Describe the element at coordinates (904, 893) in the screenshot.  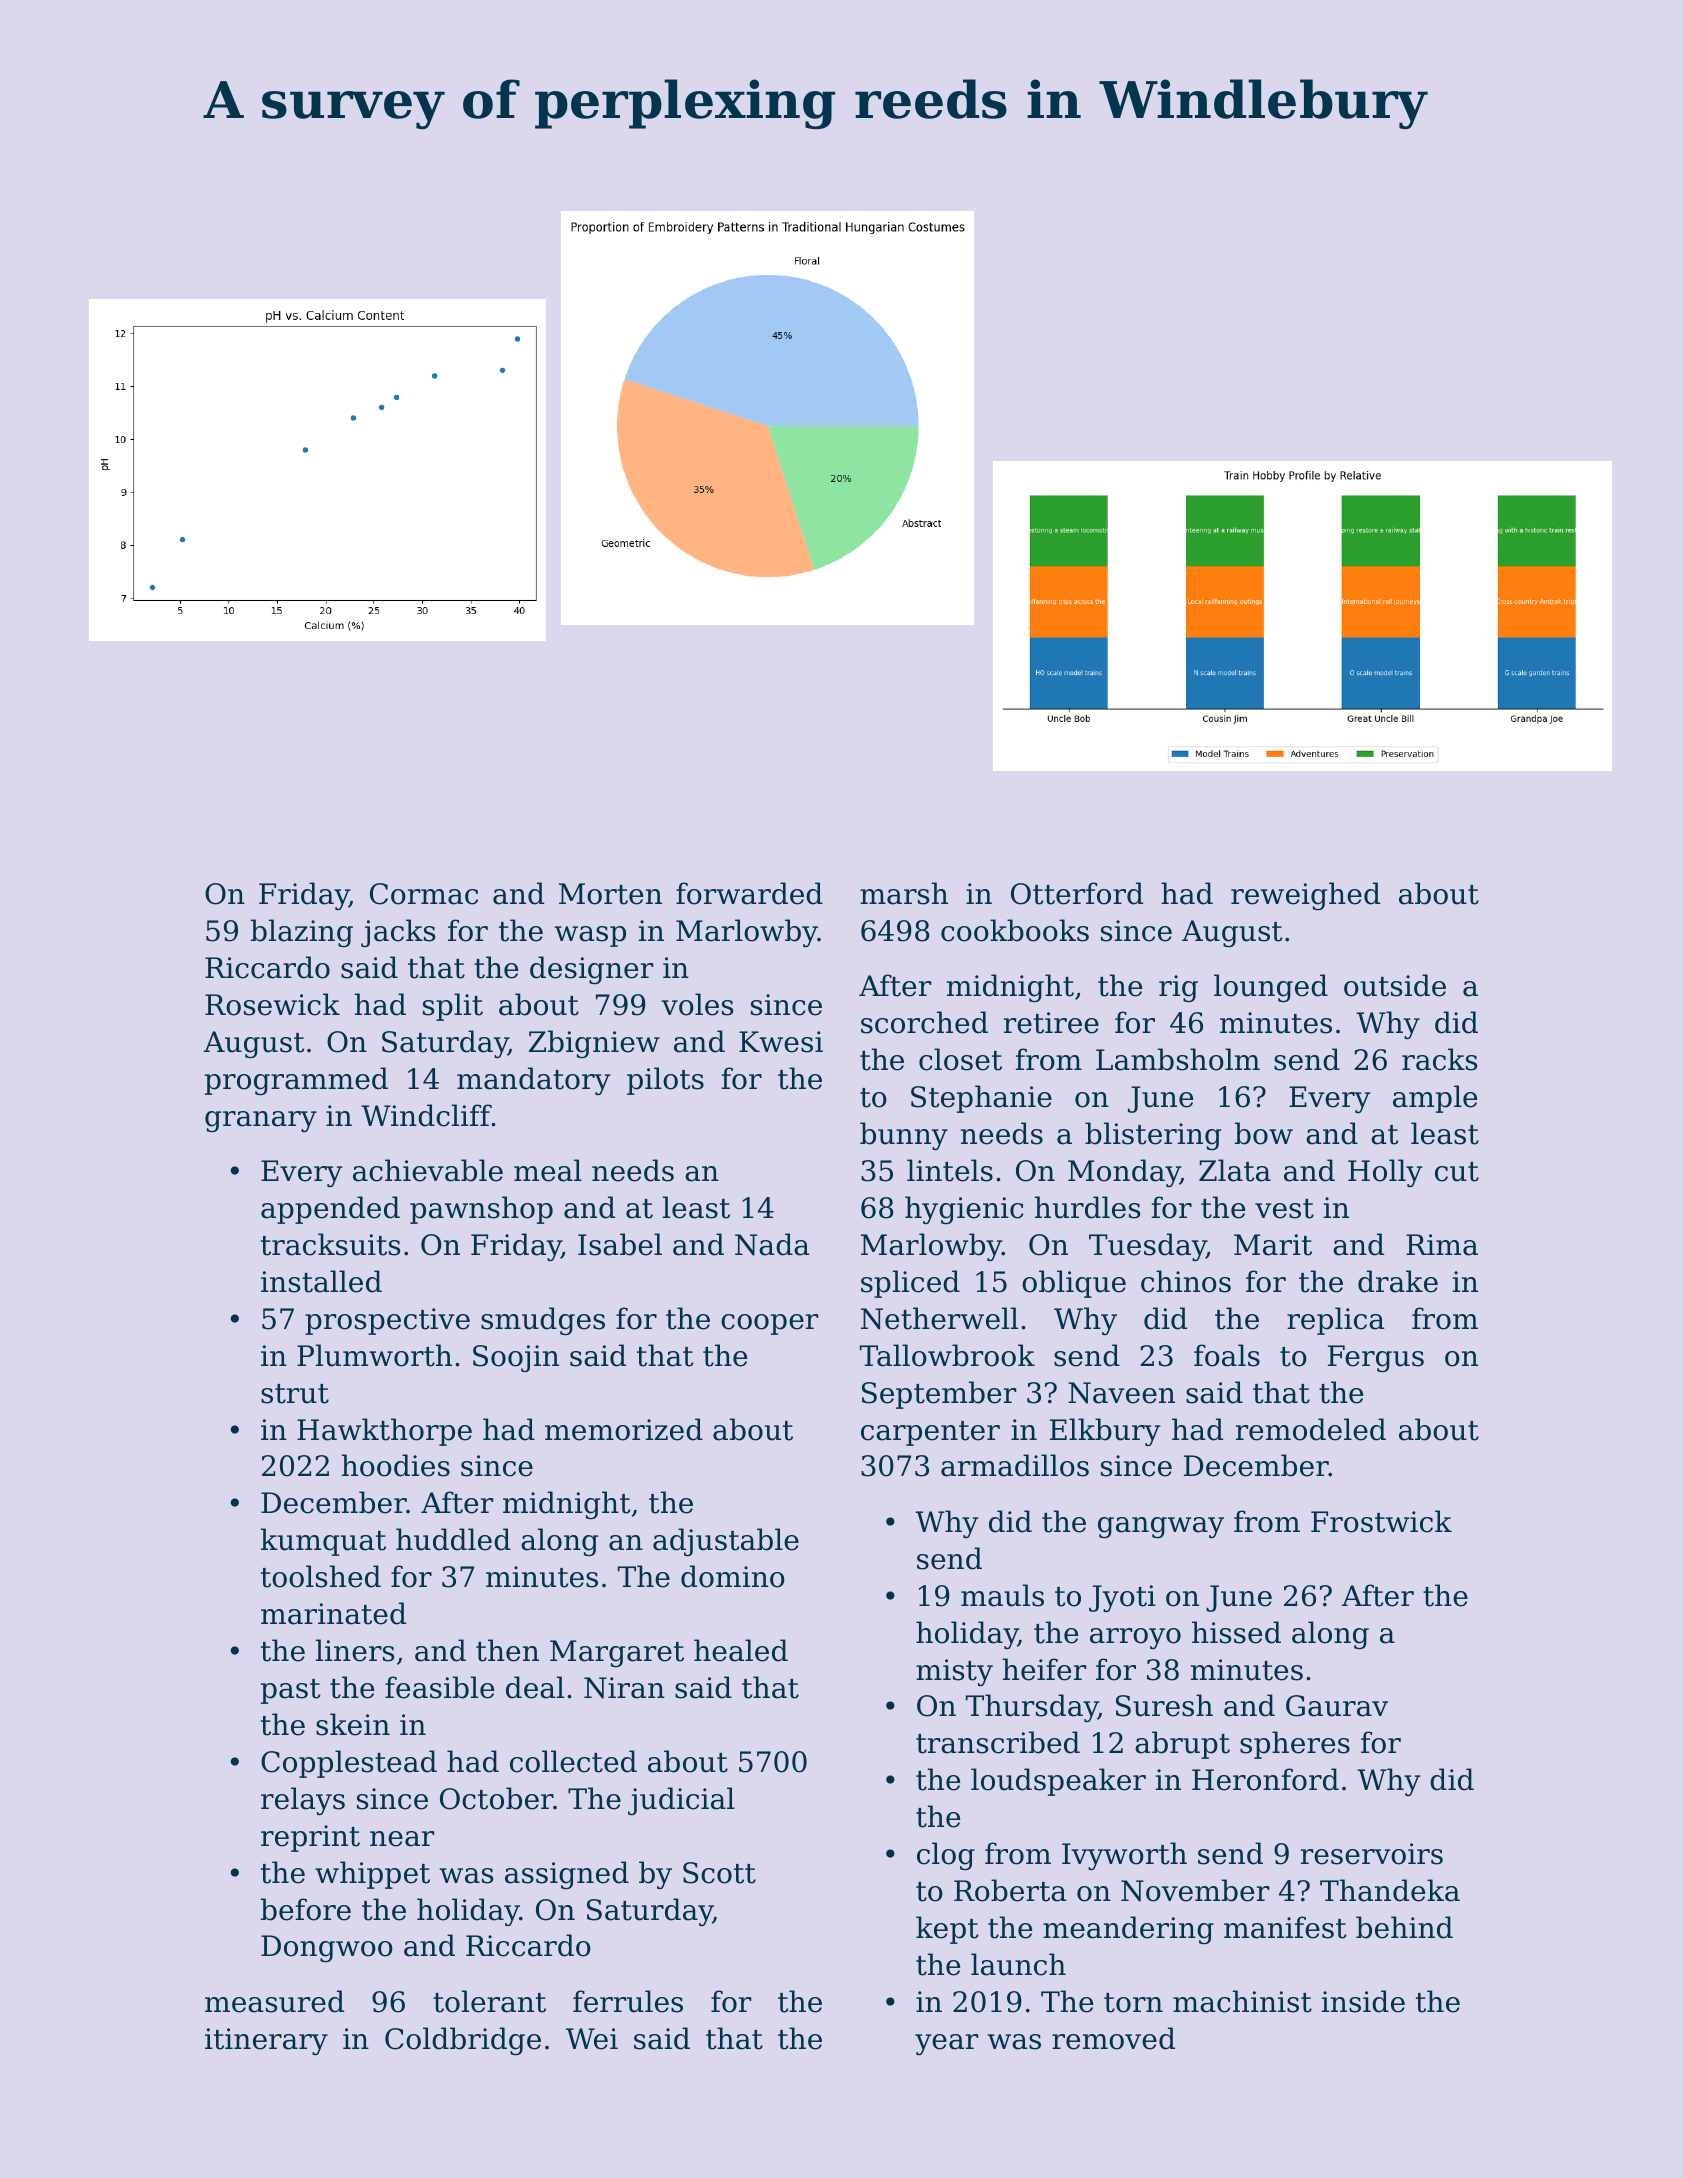
I see `marsh` at that location.
